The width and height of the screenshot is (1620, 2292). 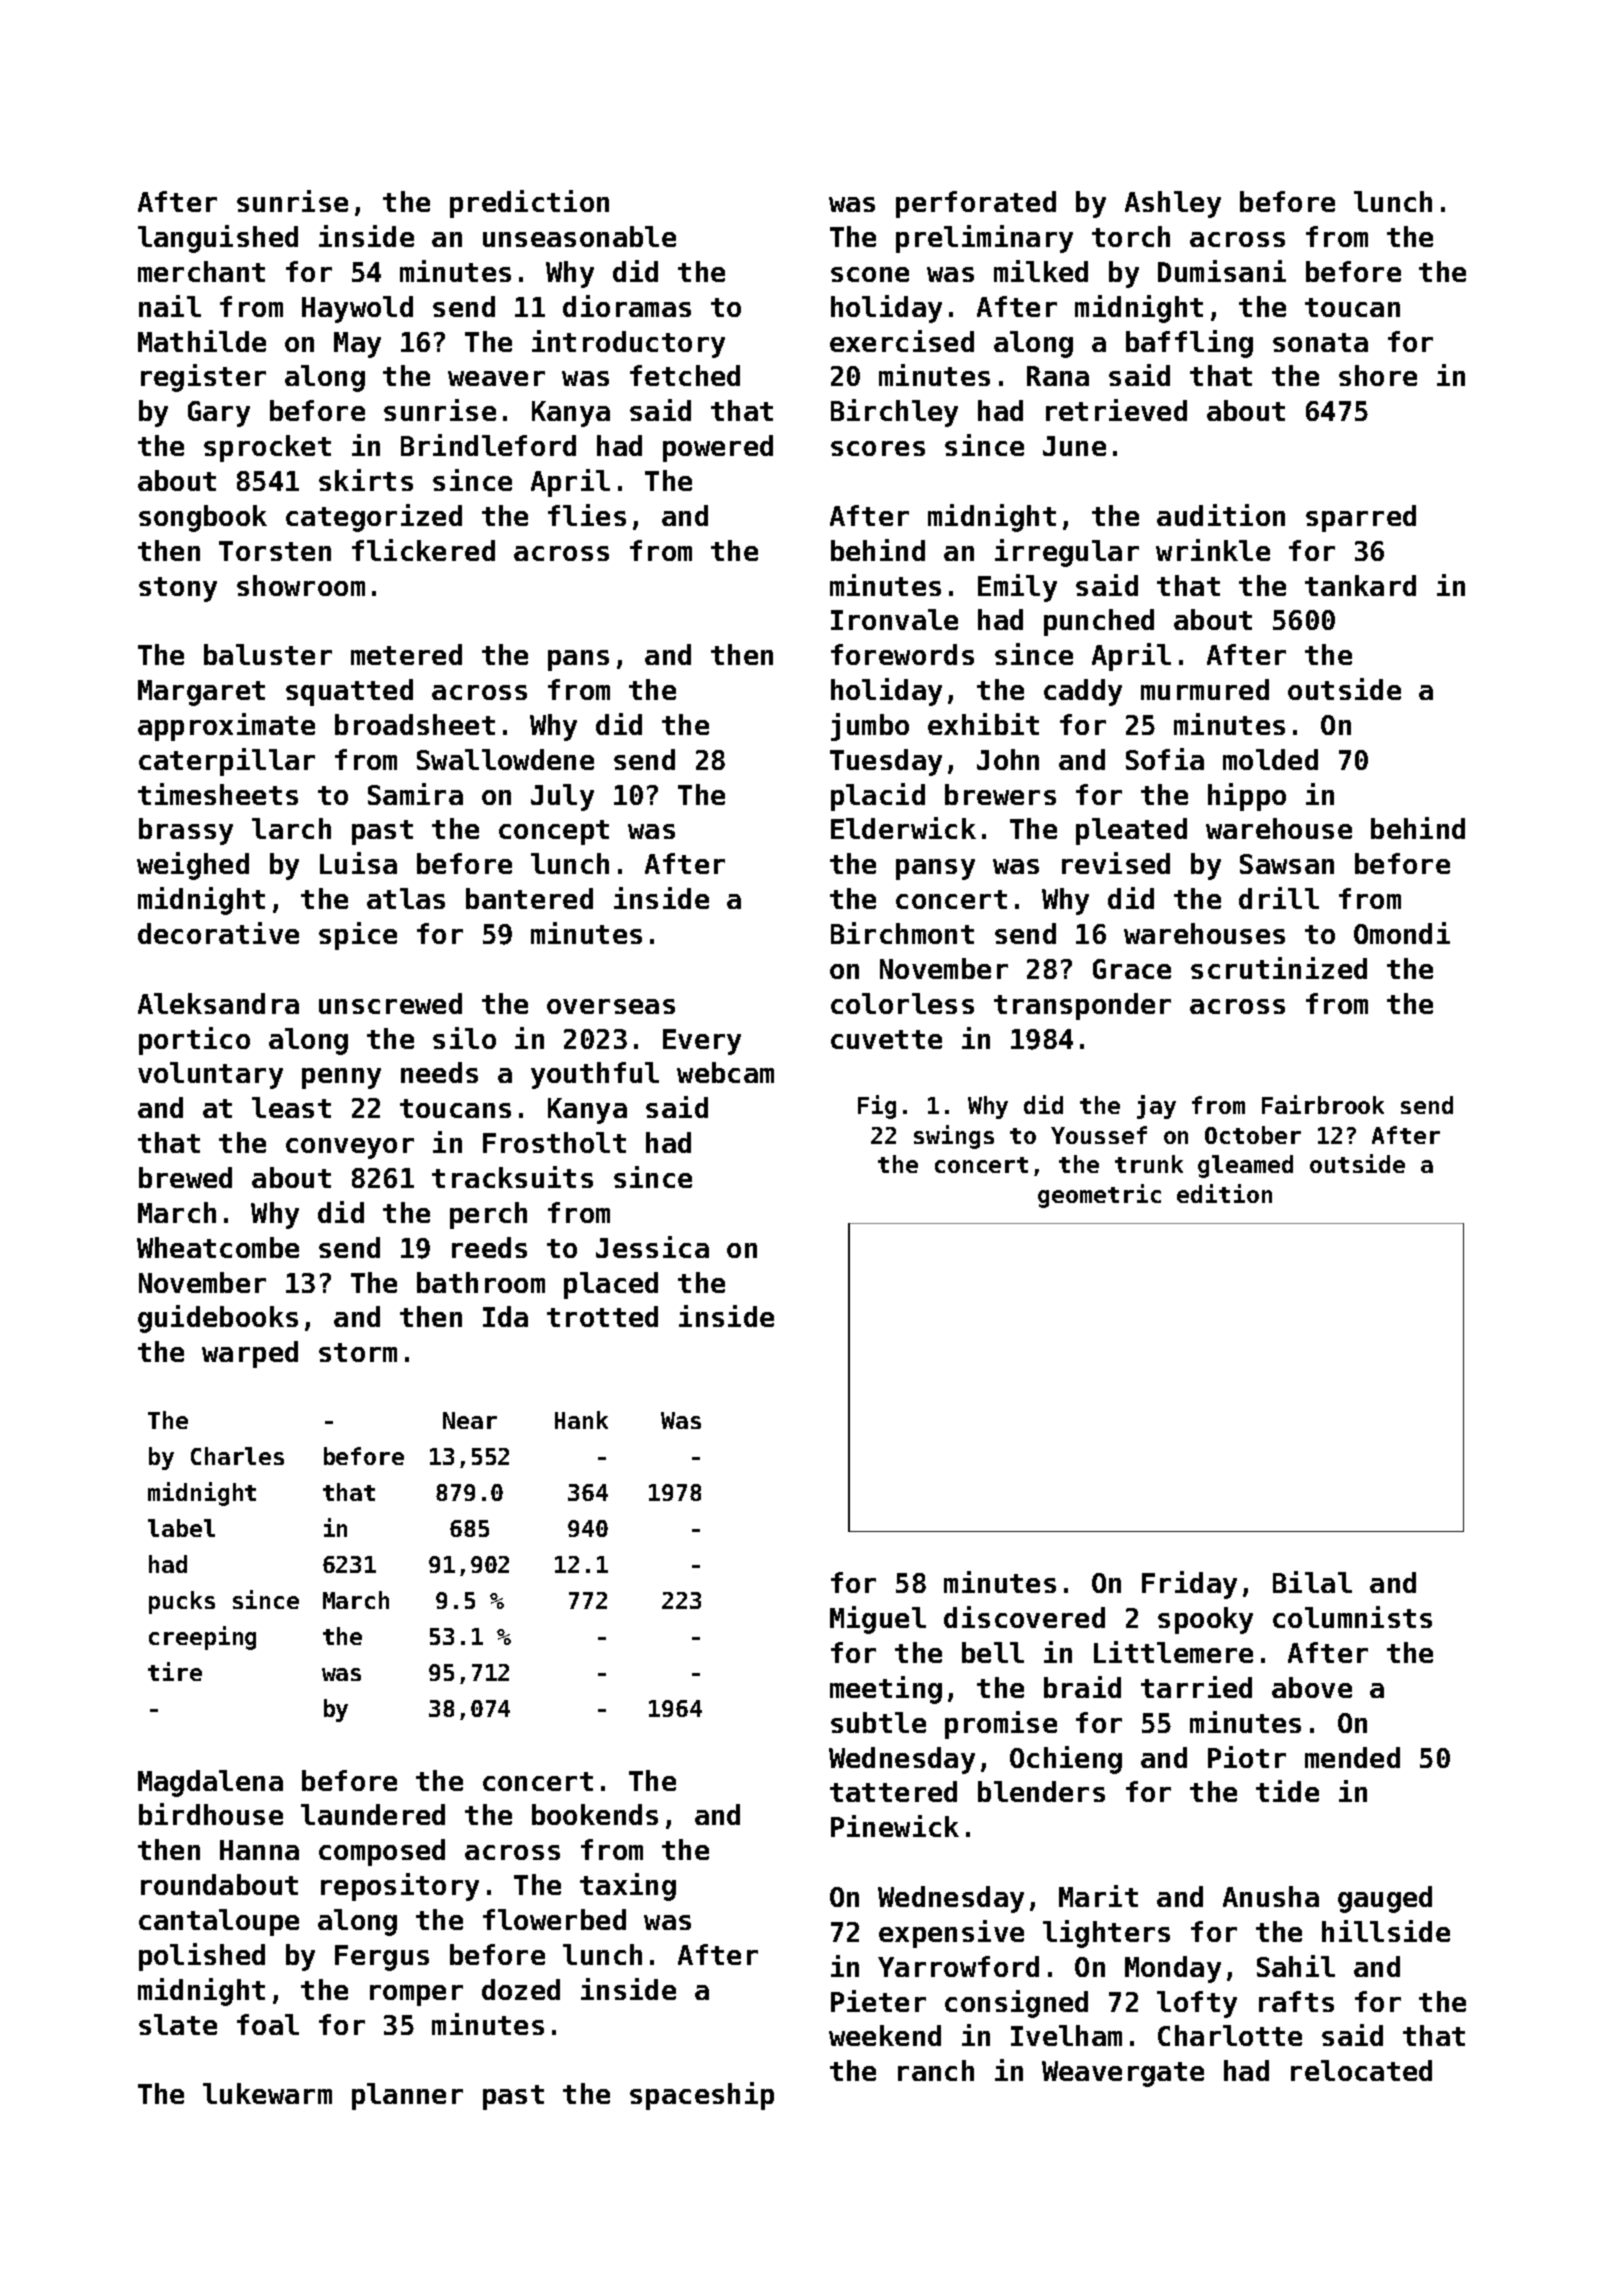 What do you see at coordinates (652, 1247) in the screenshot?
I see `Jessica` at bounding box center [652, 1247].
